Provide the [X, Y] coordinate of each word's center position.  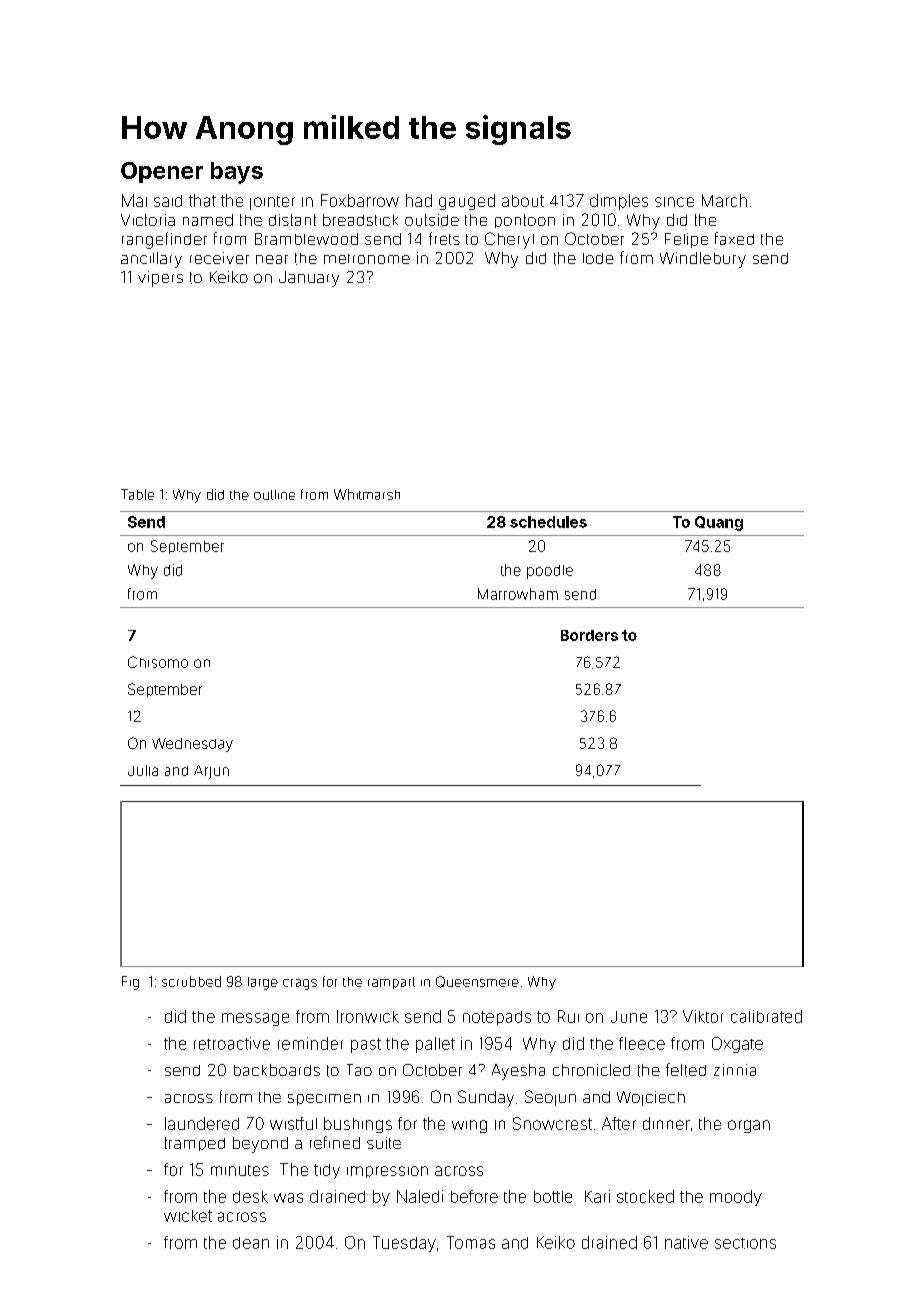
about [523, 201]
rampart [391, 983]
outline [274, 495]
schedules [548, 522]
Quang [719, 523]
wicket [188, 1216]
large [263, 983]
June [629, 1017]
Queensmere [477, 982]
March [724, 200]
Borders [589, 635]
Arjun [211, 772]
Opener [162, 172]
